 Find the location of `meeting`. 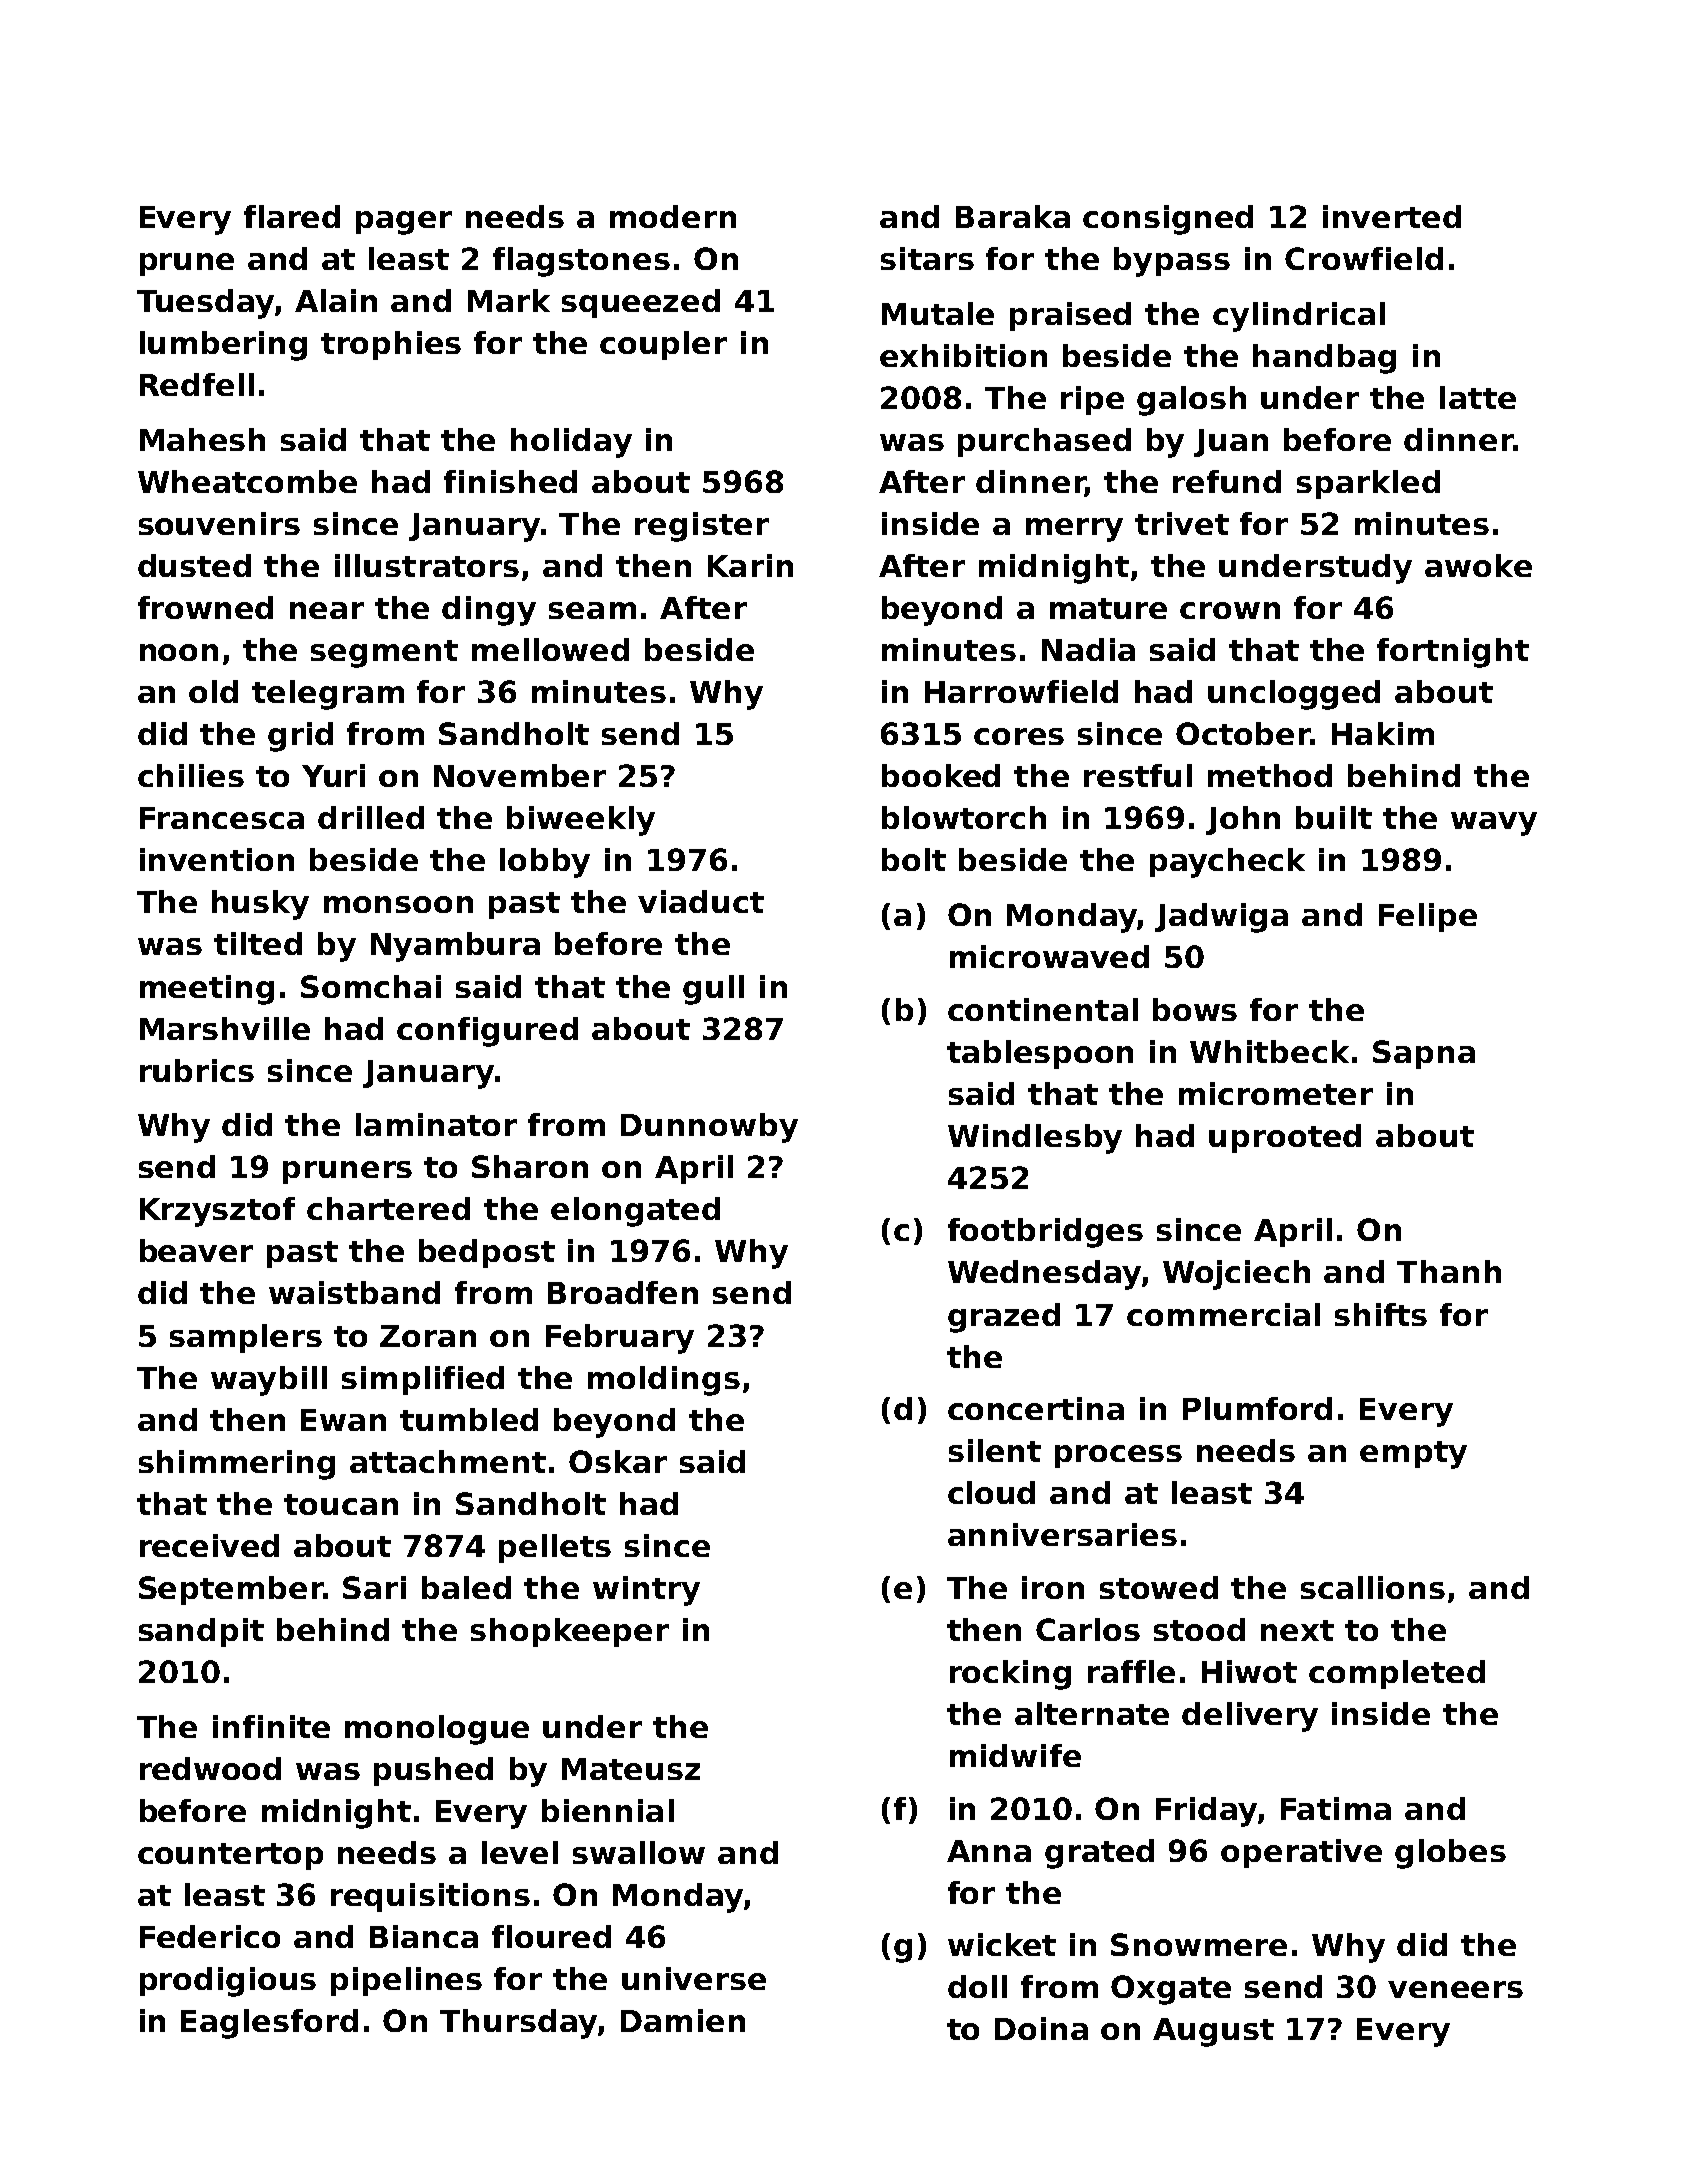

meeting is located at coordinates (207, 990).
